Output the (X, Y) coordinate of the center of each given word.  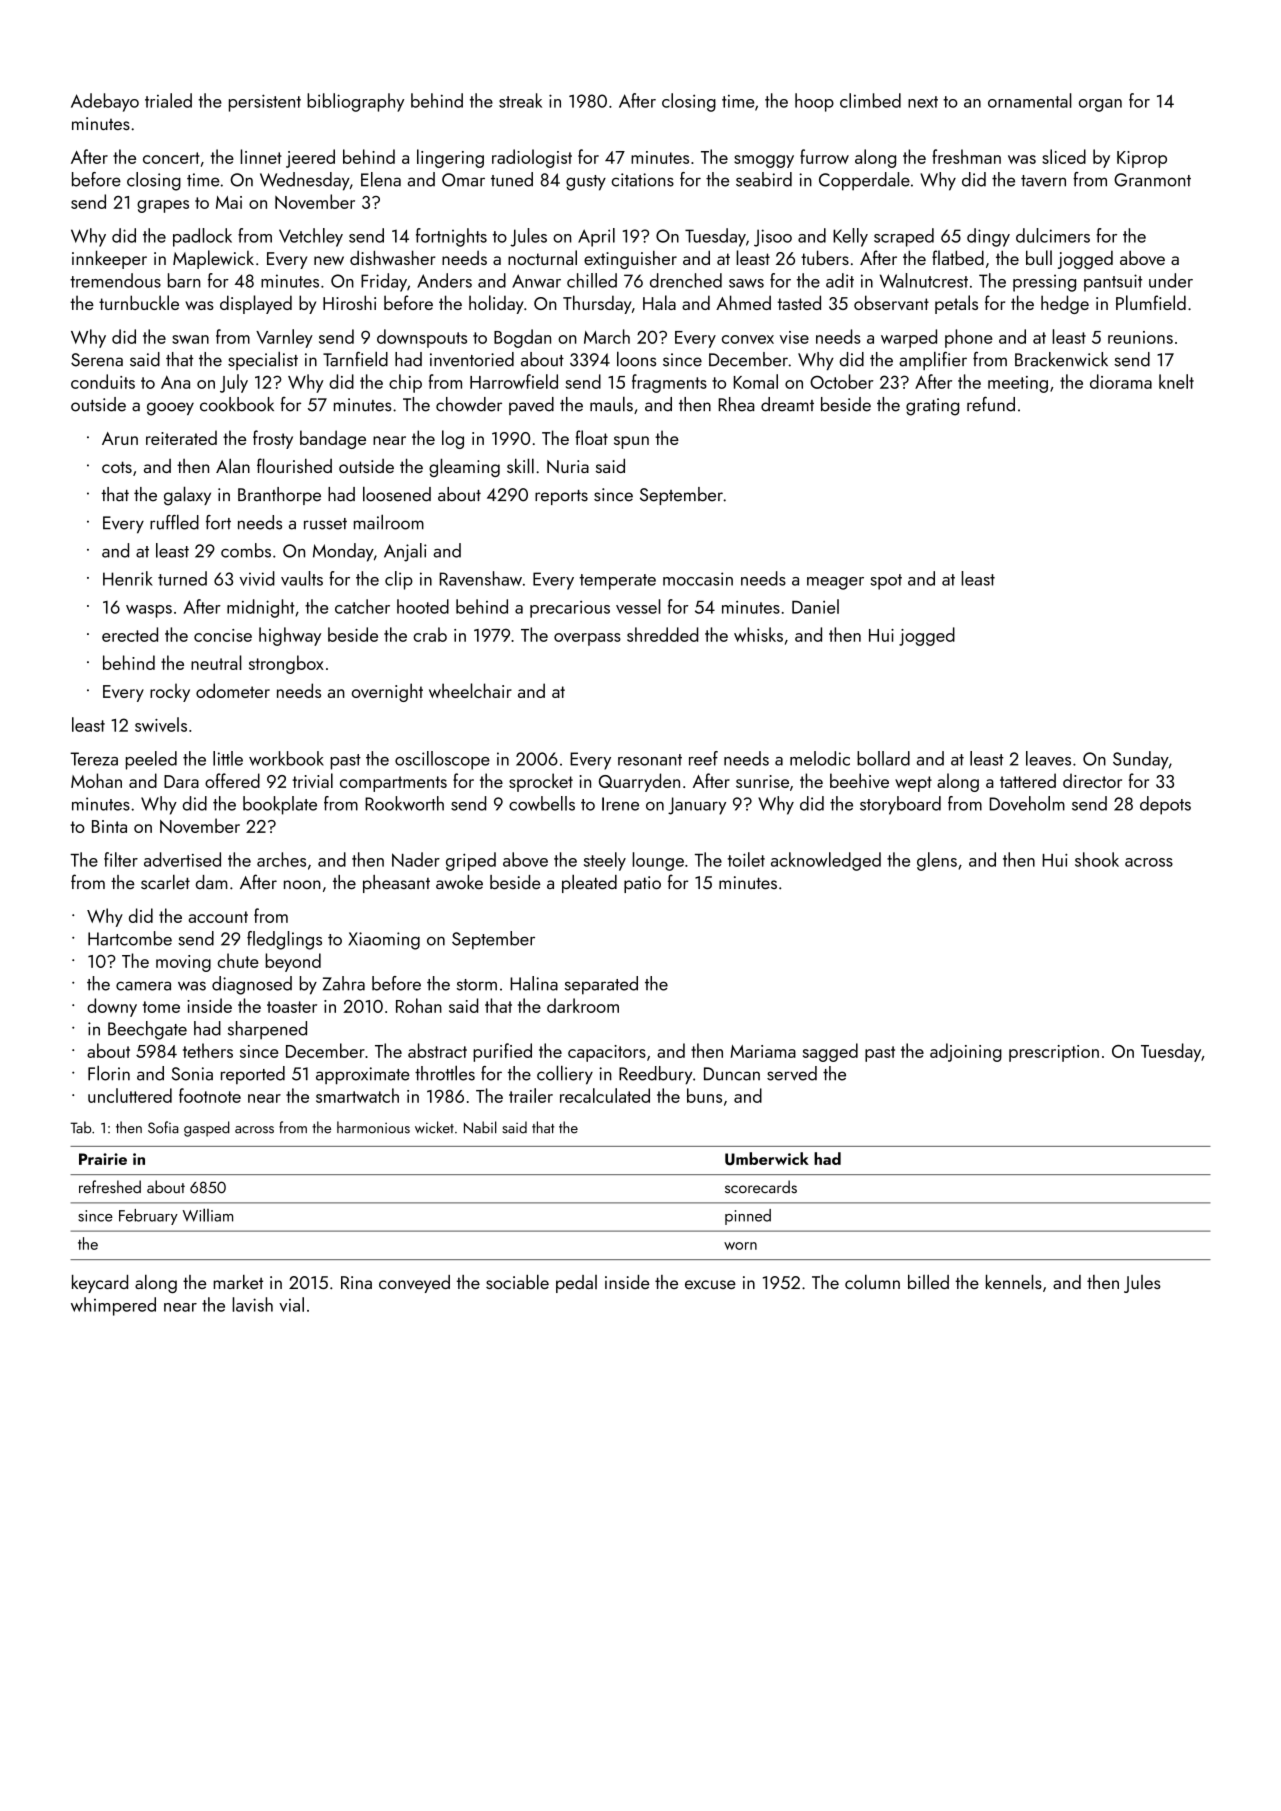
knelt (1176, 381)
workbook (286, 758)
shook (1097, 859)
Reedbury (655, 1075)
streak (520, 100)
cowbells (542, 803)
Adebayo (105, 102)
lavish (252, 1304)
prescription (1054, 1053)
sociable (517, 1282)
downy (112, 1007)
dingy (988, 237)
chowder (469, 404)
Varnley (284, 338)
